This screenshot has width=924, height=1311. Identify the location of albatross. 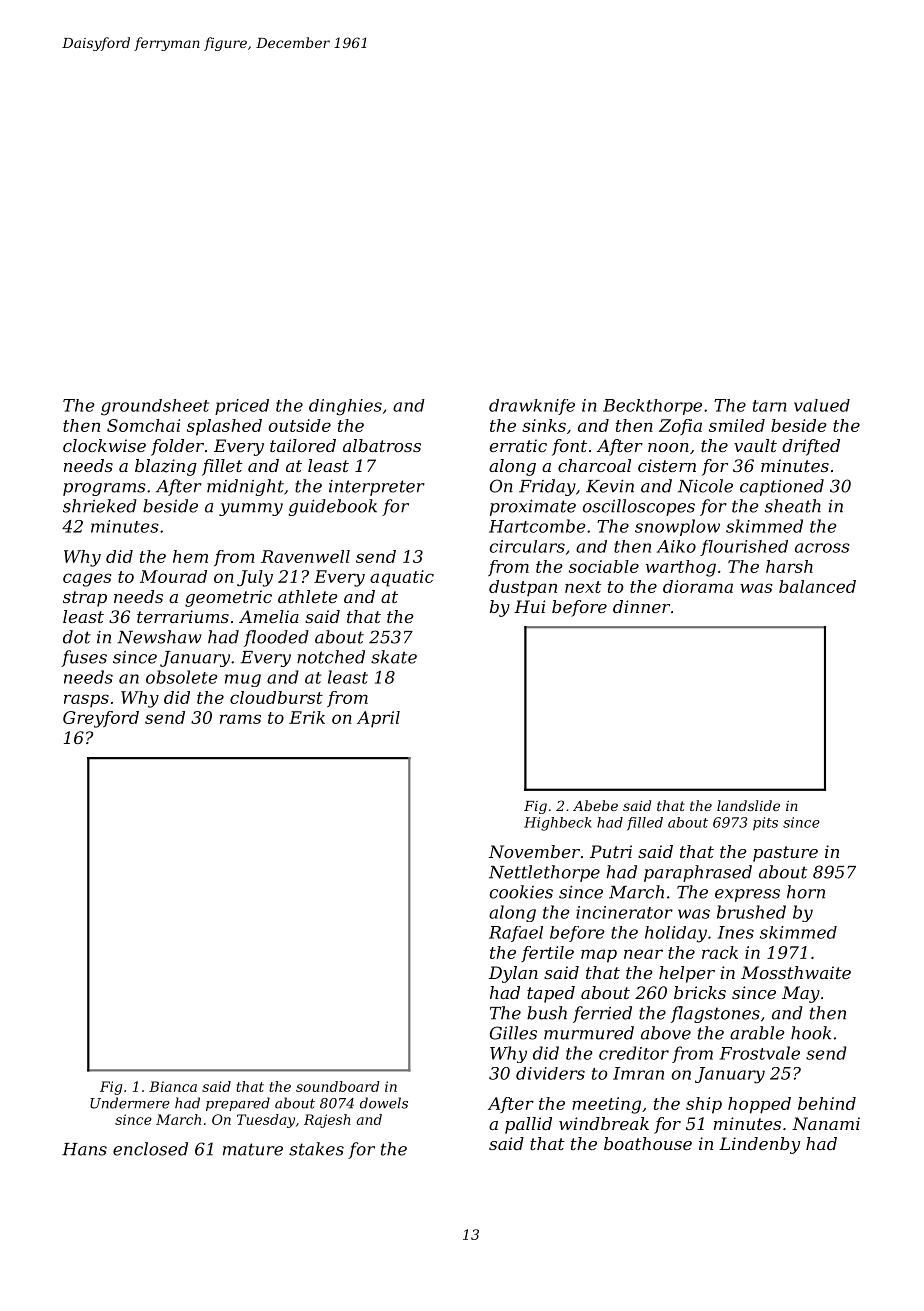
(382, 445).
